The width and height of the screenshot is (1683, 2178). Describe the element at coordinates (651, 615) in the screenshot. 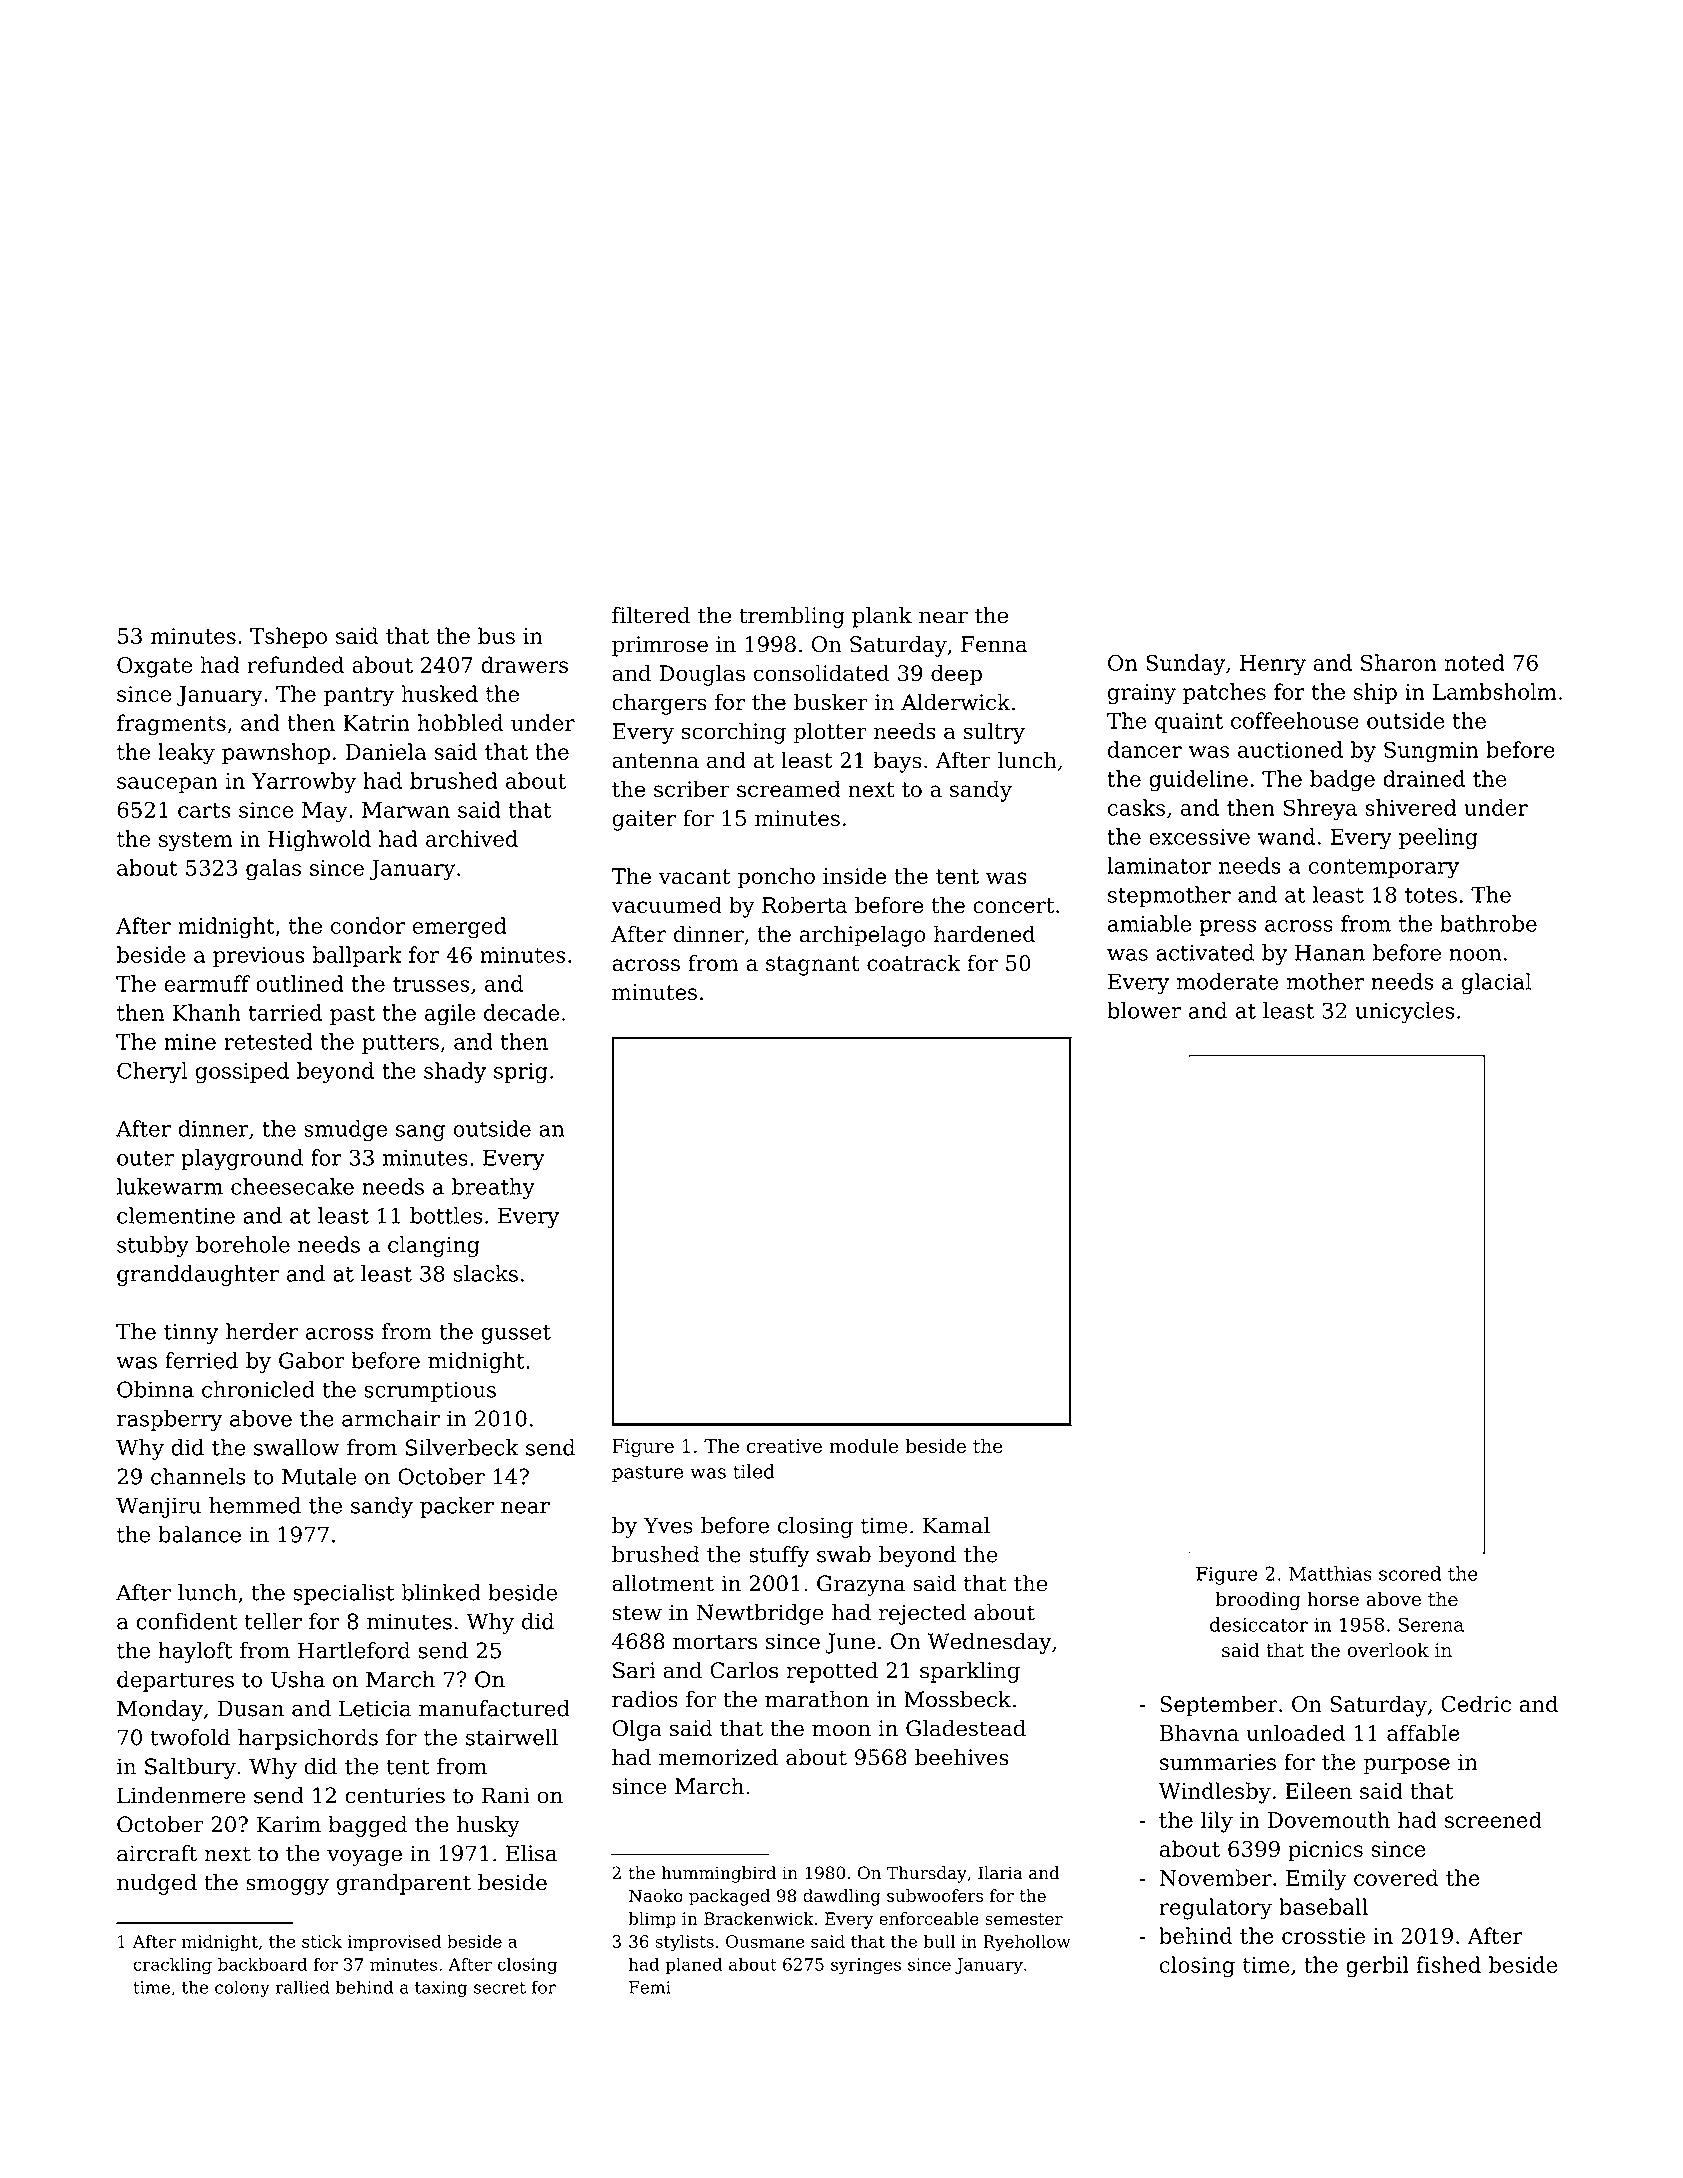

I see `filtered` at that location.
